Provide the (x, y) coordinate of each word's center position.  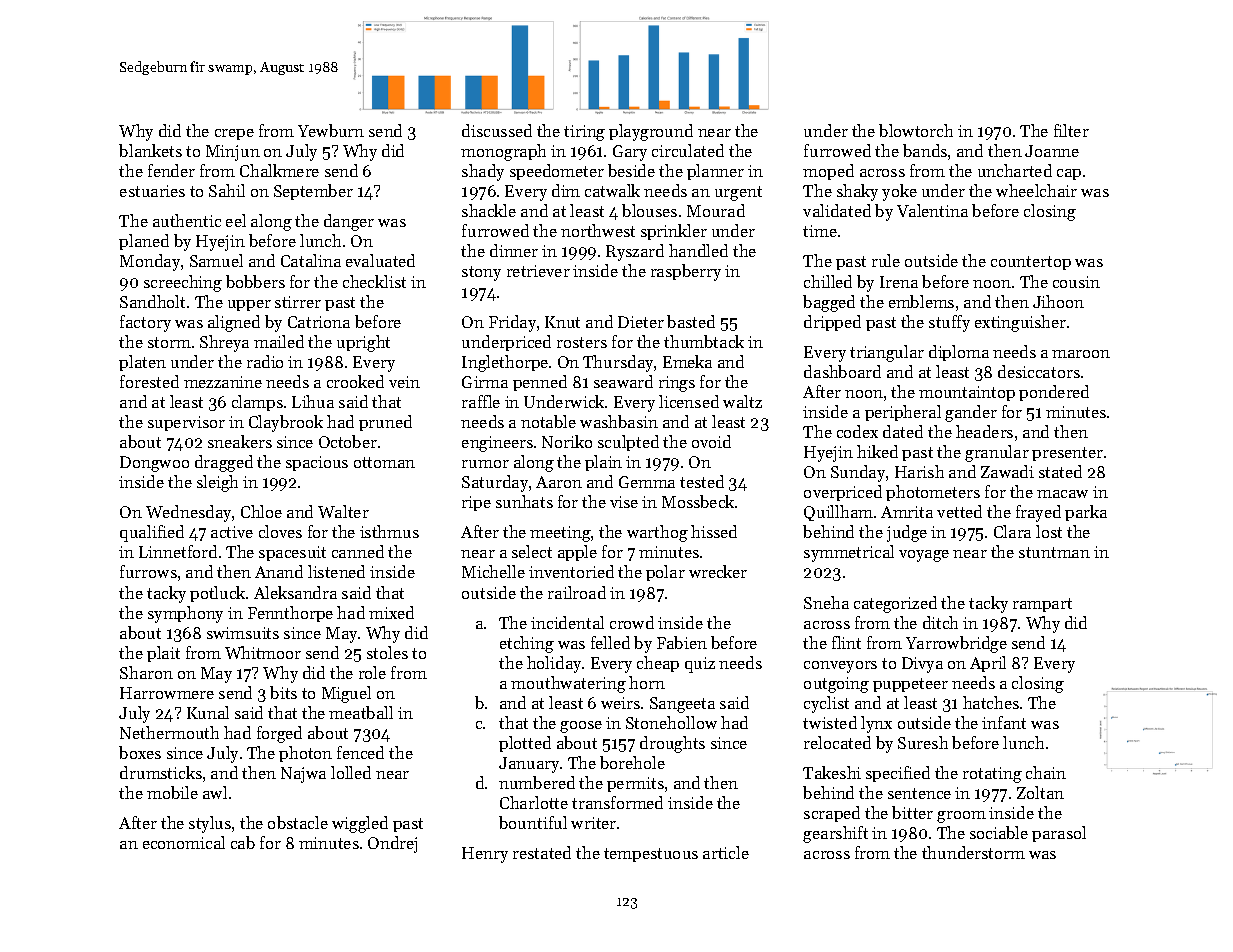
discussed (497, 130)
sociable (999, 832)
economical (184, 842)
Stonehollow (671, 722)
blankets (150, 150)
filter (1071, 130)
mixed (391, 612)
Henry (485, 855)
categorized (895, 604)
